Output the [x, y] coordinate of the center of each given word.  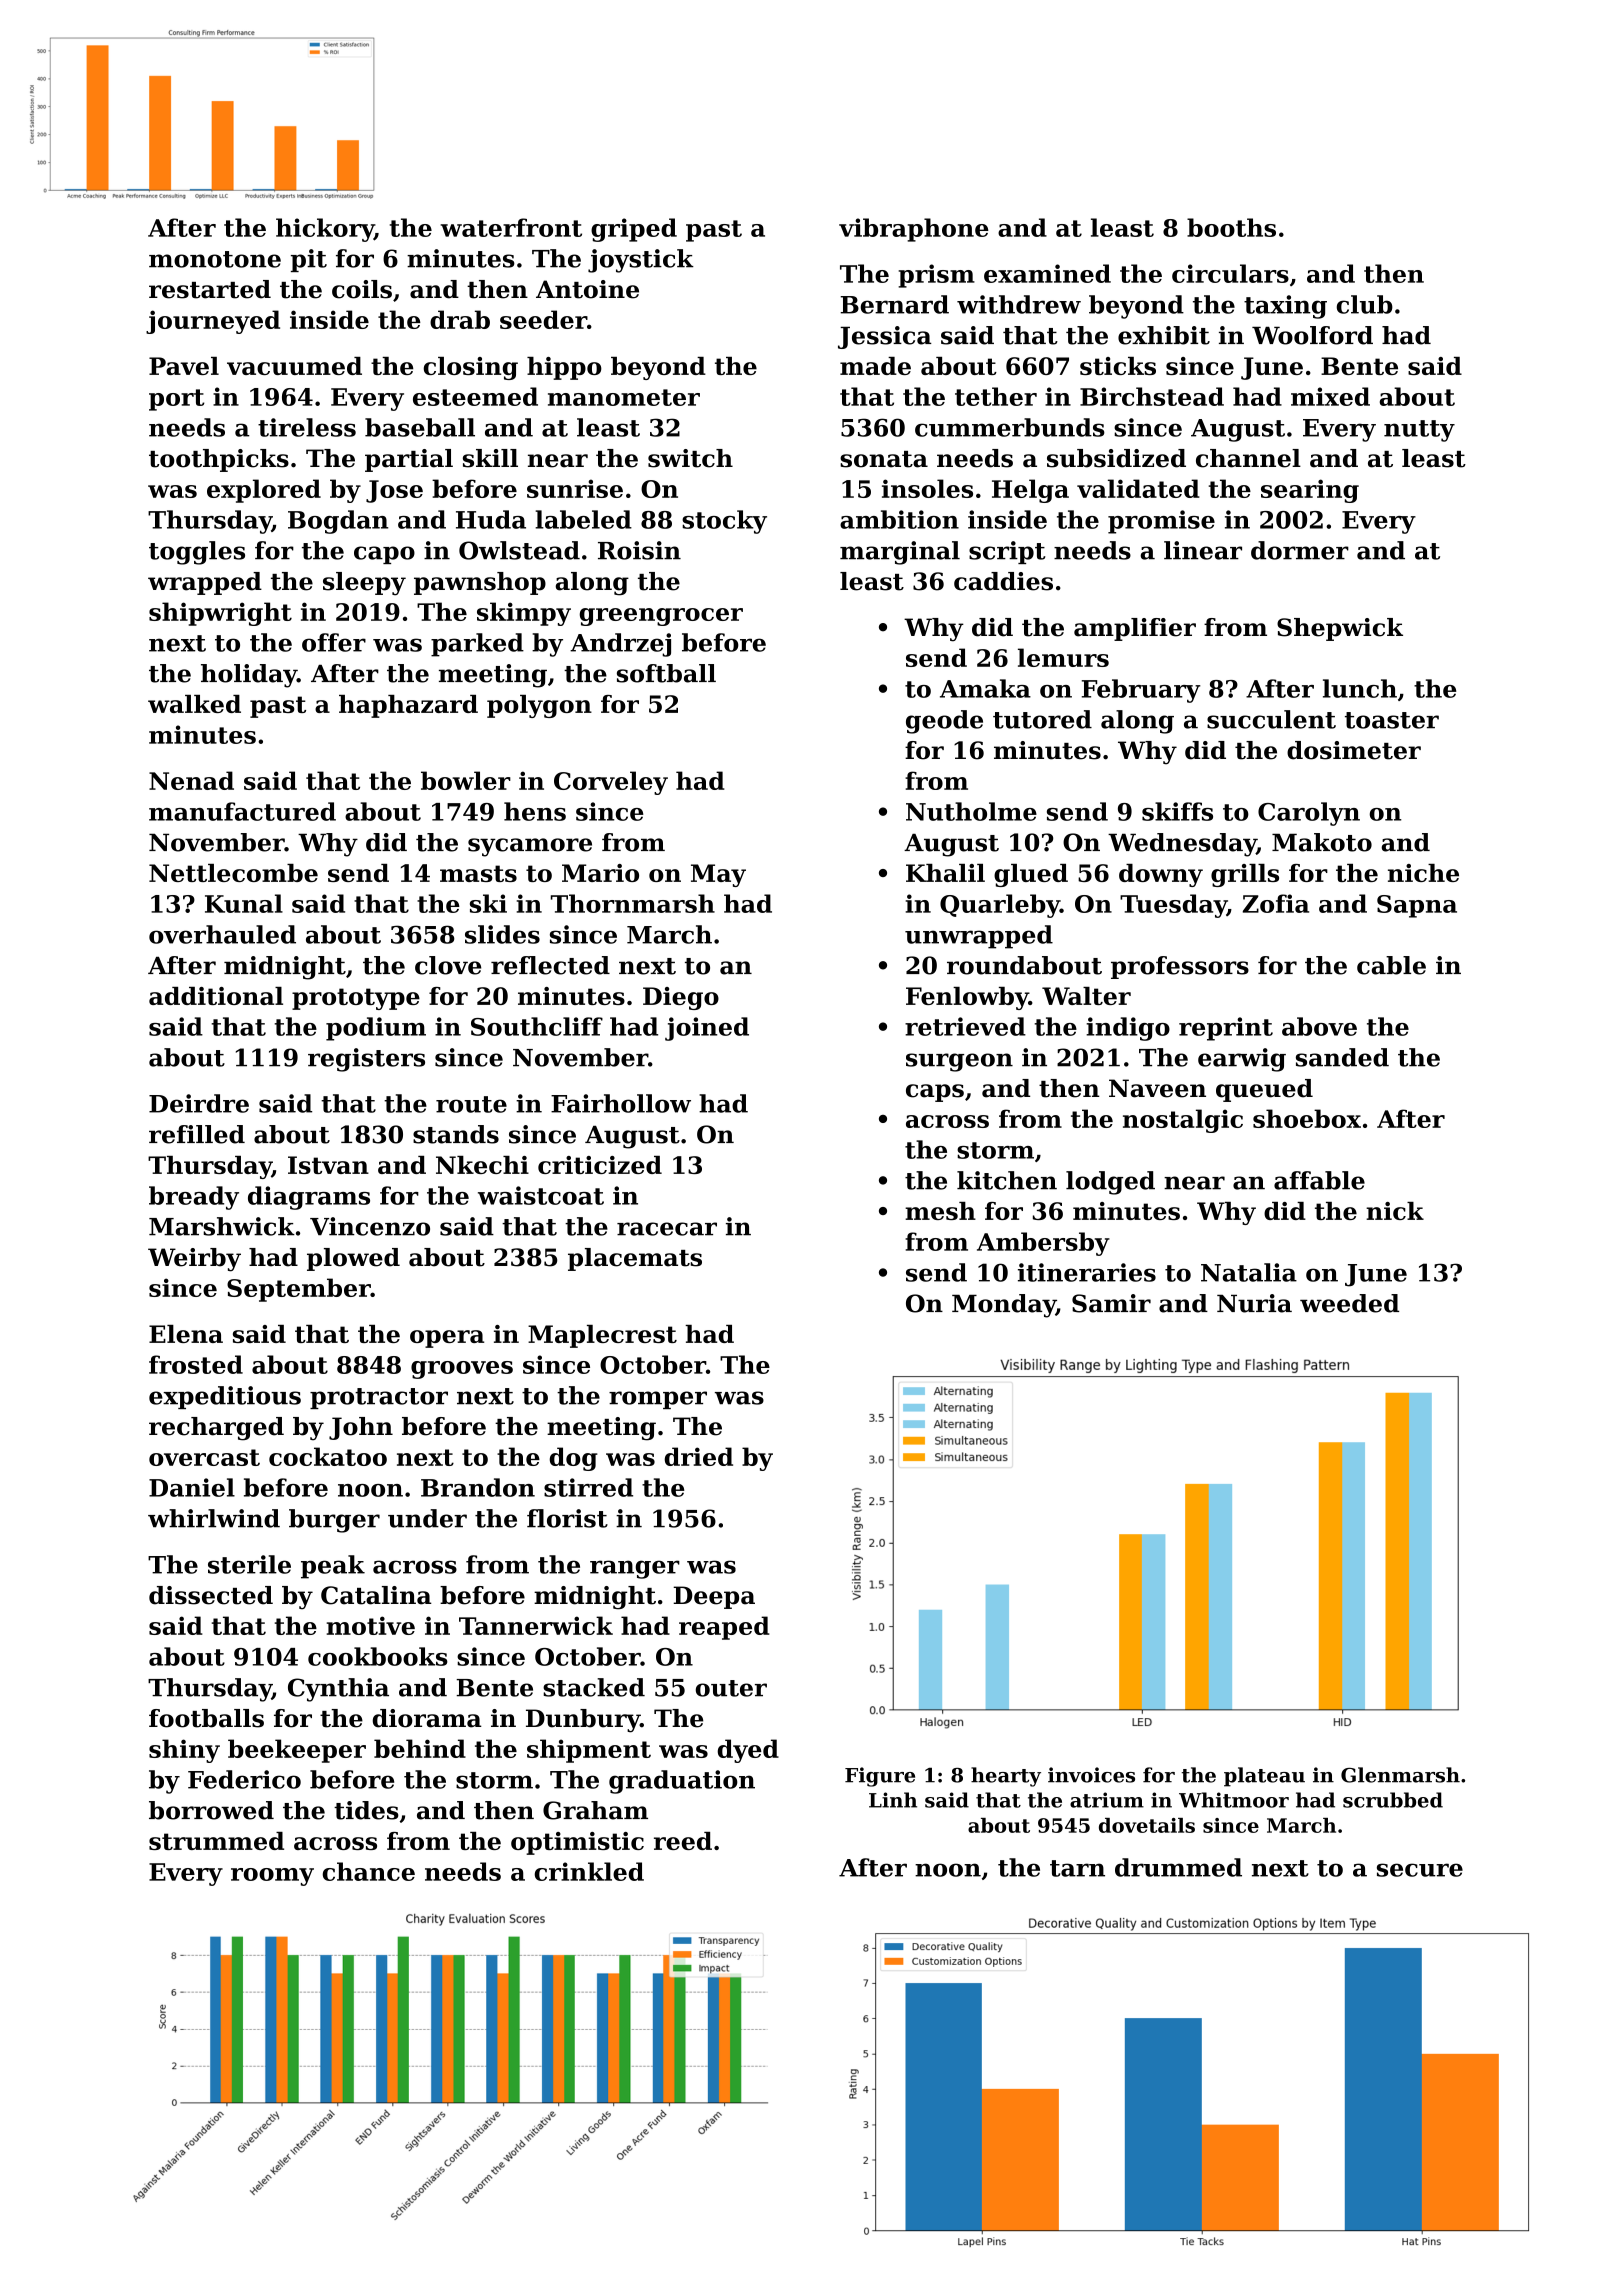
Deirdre [199, 1103]
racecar [667, 1229]
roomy [272, 1877]
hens [535, 811]
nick [1395, 1211]
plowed [353, 1259]
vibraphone [914, 230]
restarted [210, 289]
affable [1319, 1180]
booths [1231, 227]
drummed [1178, 1867]
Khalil [945, 873]
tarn [1077, 1868]
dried [698, 1456]
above [1319, 1026]
